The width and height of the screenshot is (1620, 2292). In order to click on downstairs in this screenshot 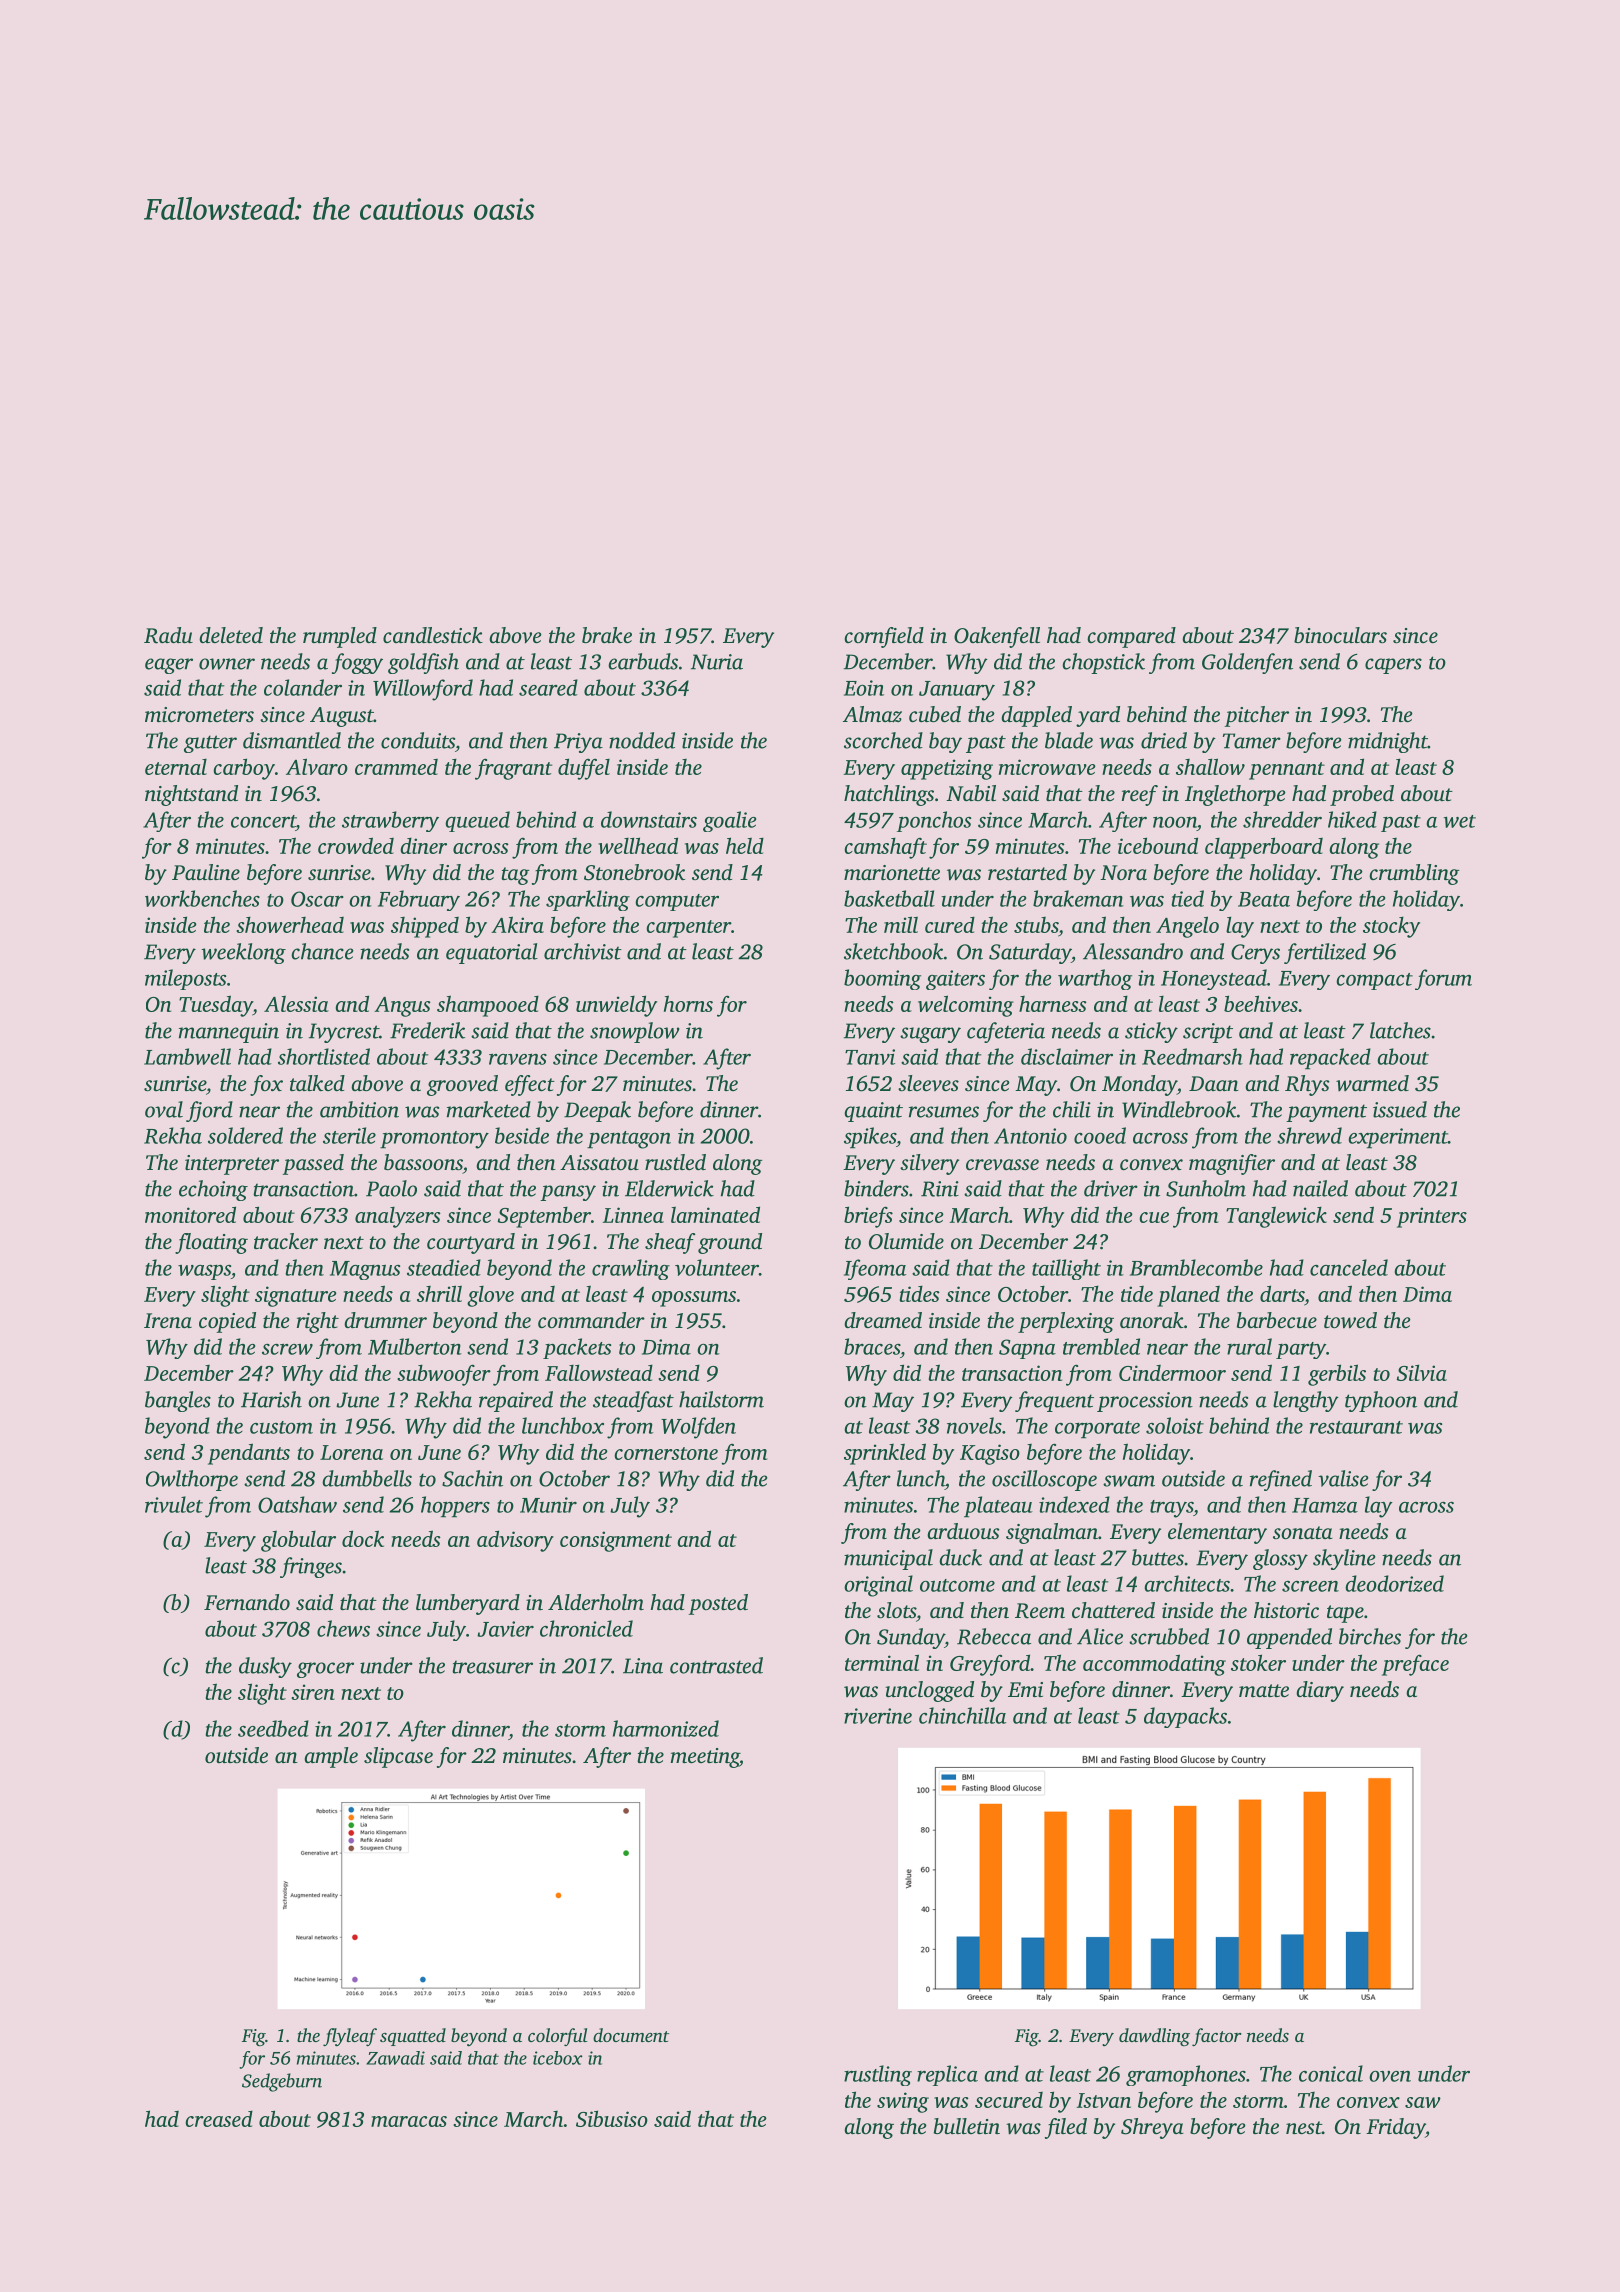, I will do `click(649, 819)`.
